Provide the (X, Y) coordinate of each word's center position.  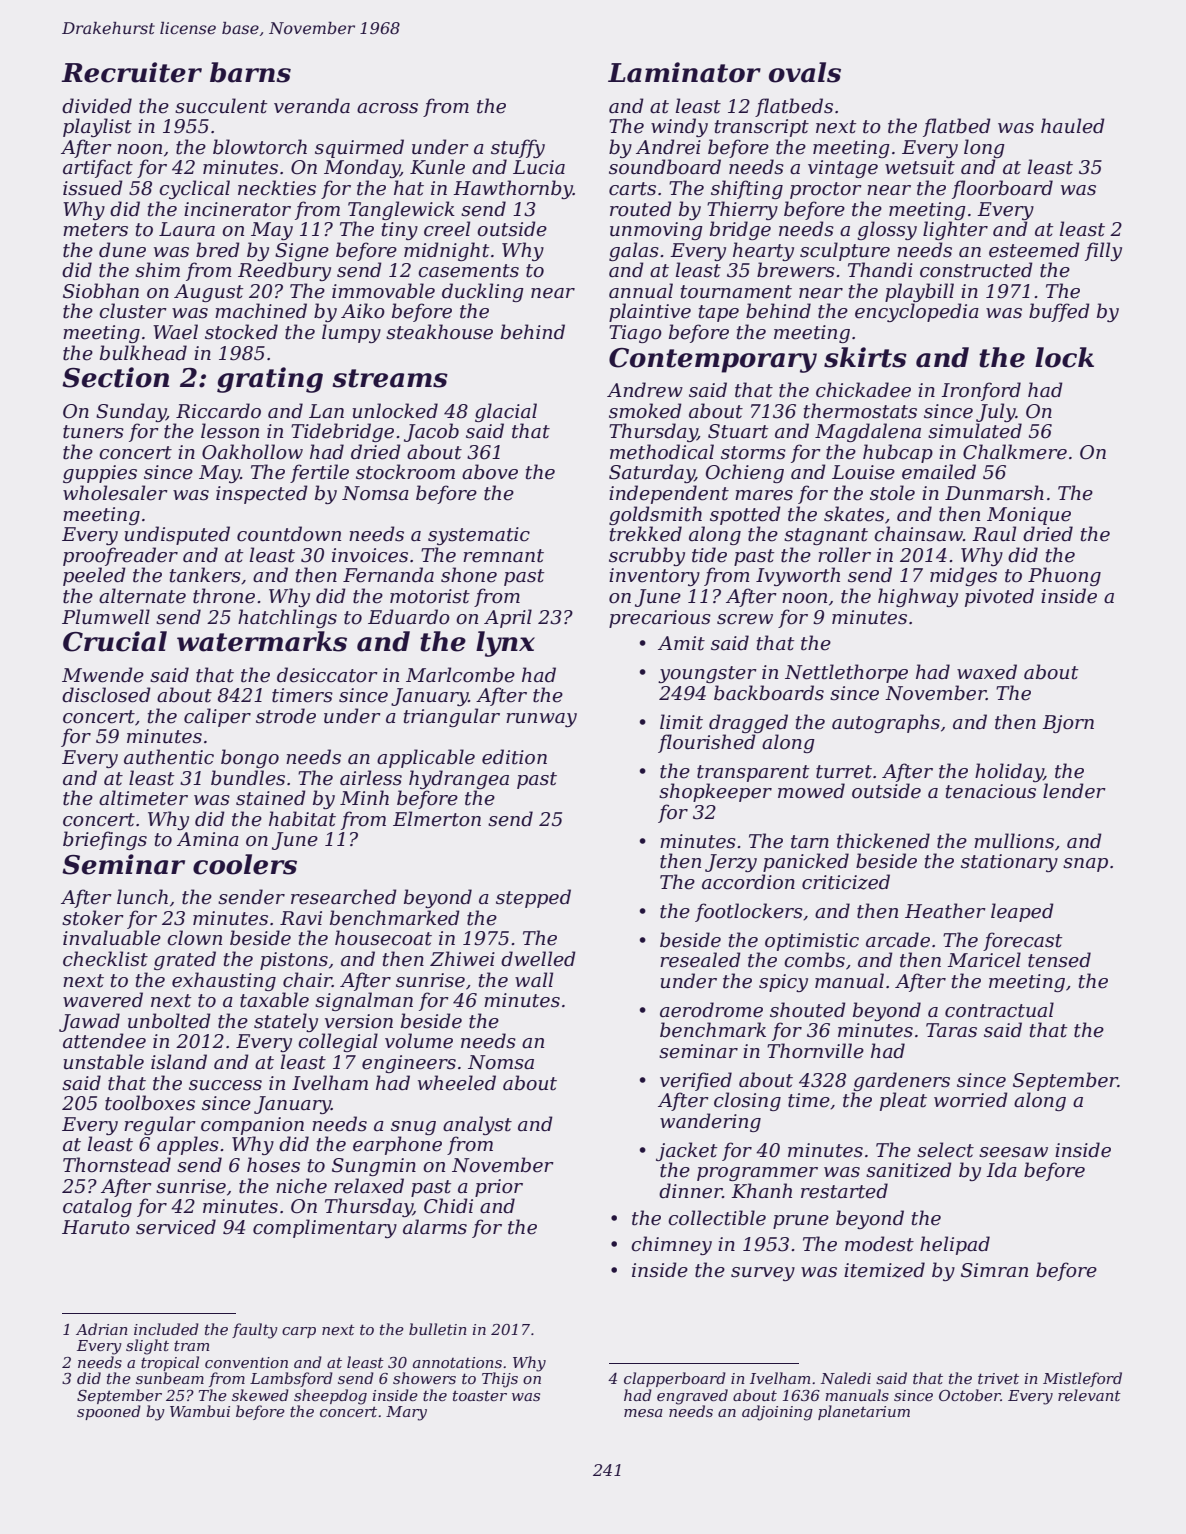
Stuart (738, 431)
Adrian (102, 1329)
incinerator (237, 209)
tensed (1059, 960)
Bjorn (1068, 724)
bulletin (438, 1329)
